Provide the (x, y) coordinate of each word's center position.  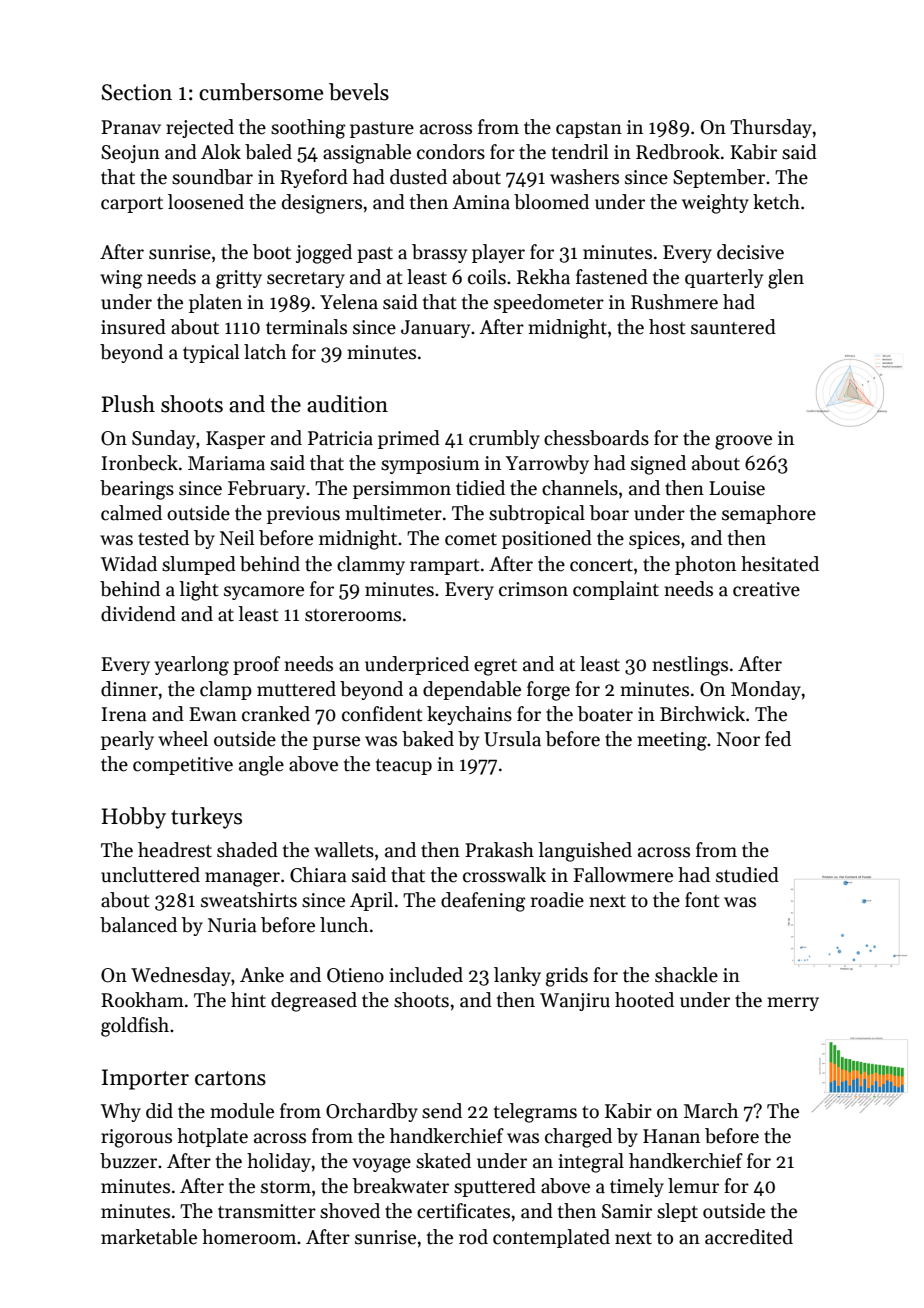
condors (451, 152)
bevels (359, 92)
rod (473, 1237)
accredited (749, 1237)
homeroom (249, 1237)
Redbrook (678, 152)
